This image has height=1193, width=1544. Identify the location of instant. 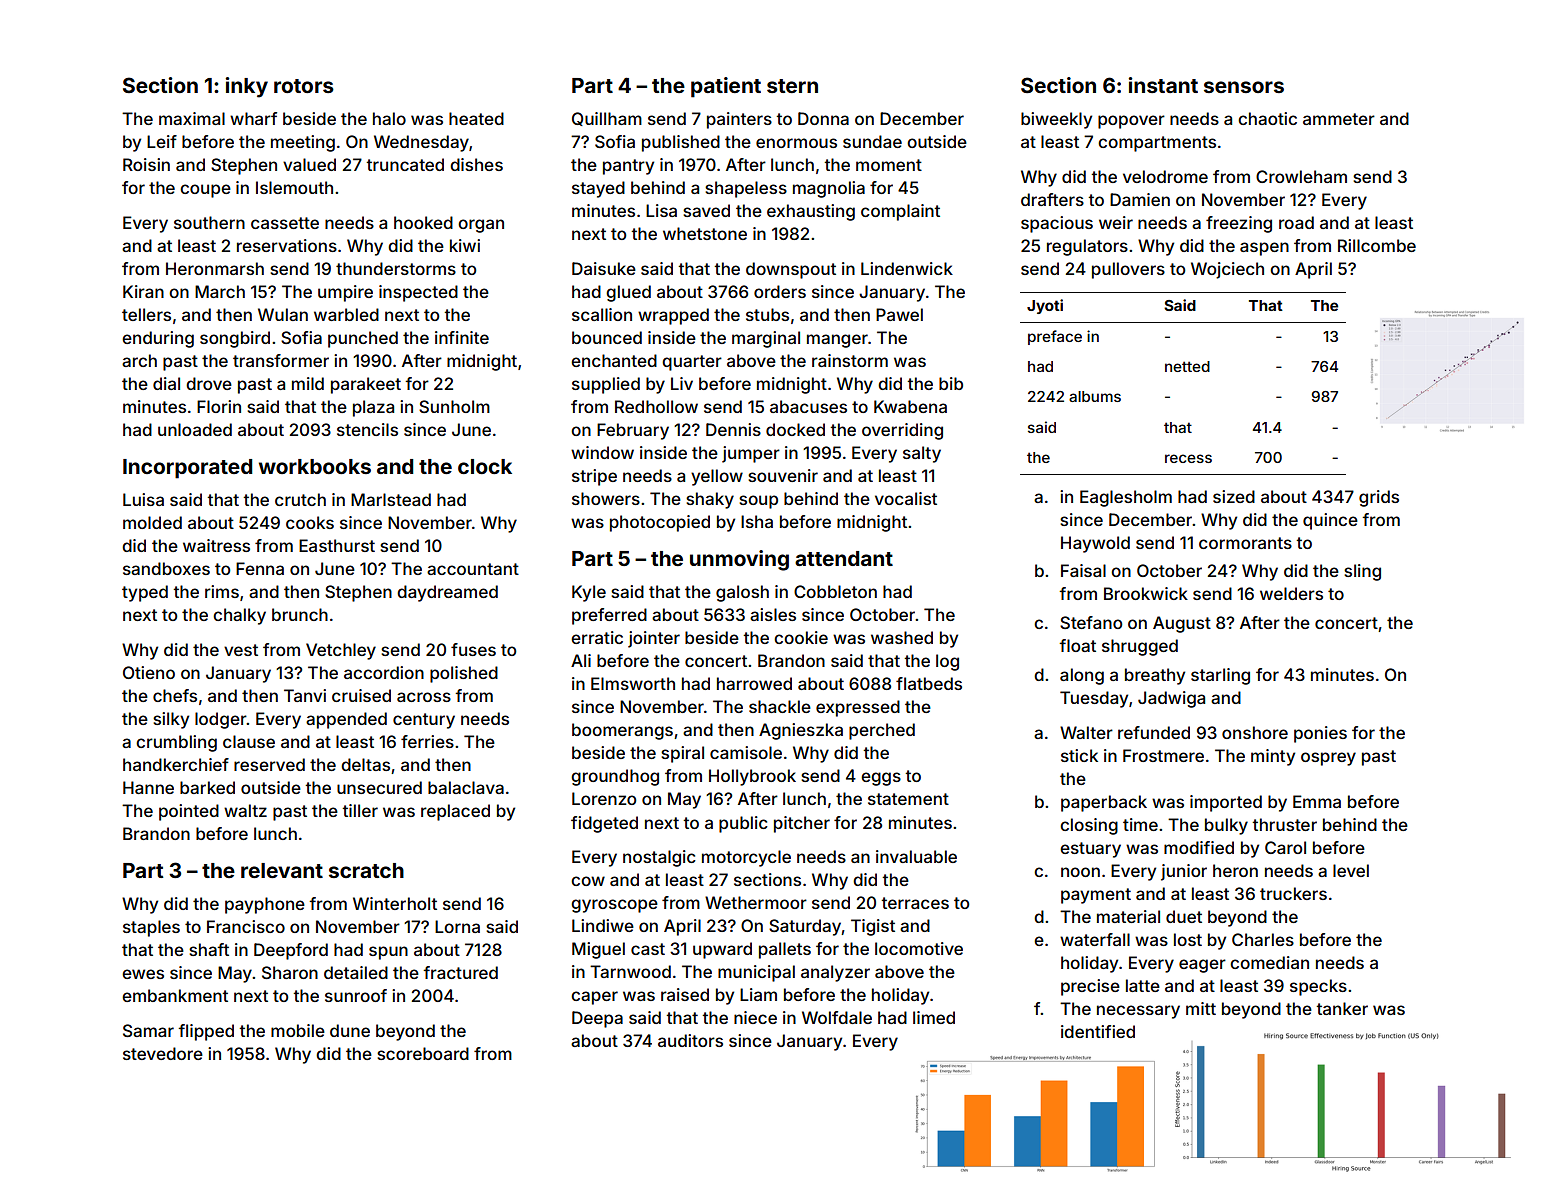
(1163, 85).
